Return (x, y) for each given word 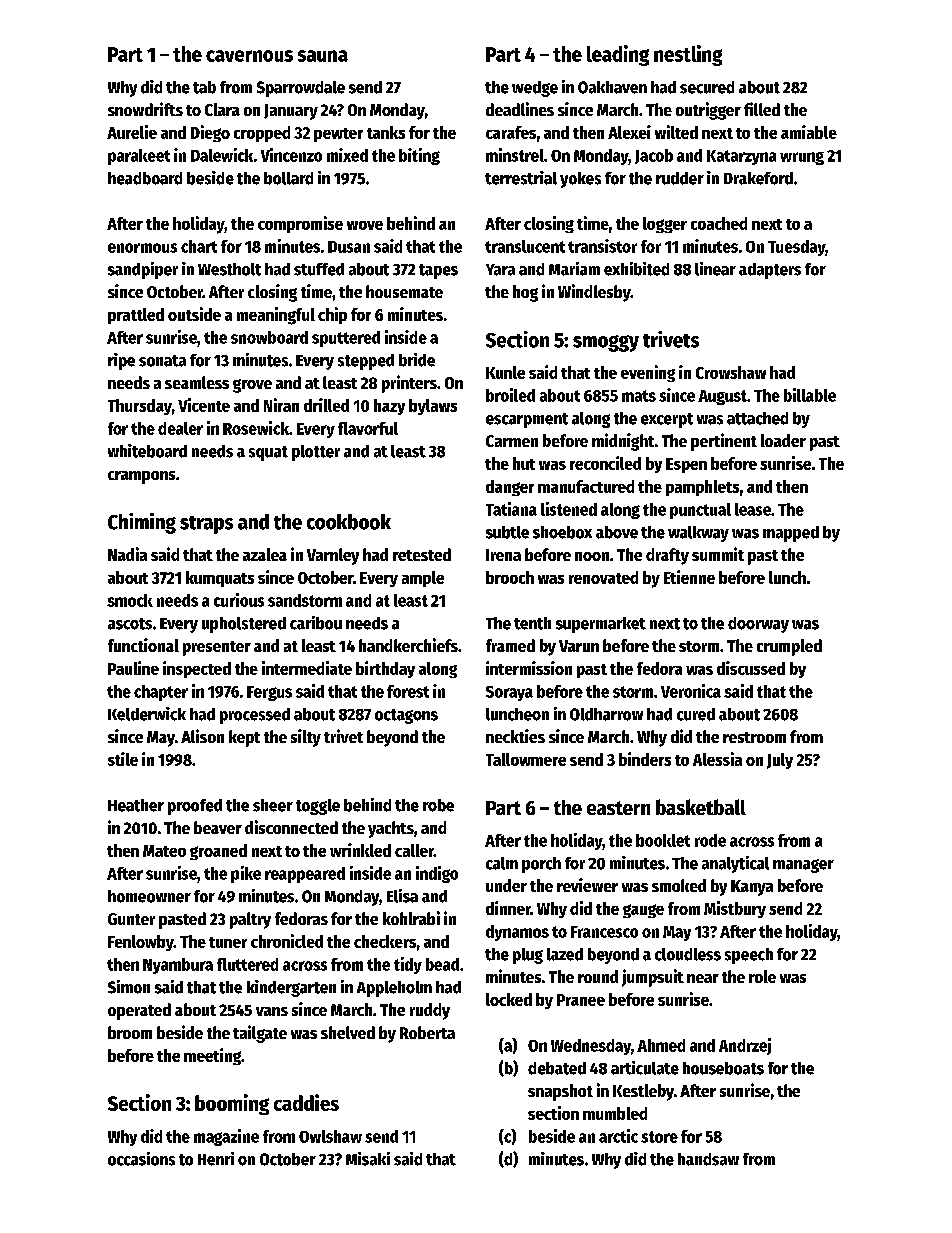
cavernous (249, 56)
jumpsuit (653, 978)
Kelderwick (147, 714)
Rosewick (256, 428)
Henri (216, 1159)
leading (618, 55)
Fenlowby (141, 943)
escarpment (527, 420)
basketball (701, 807)
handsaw (708, 1159)
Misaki (368, 1159)
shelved (348, 1032)
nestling (688, 55)
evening (648, 373)
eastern (618, 808)
